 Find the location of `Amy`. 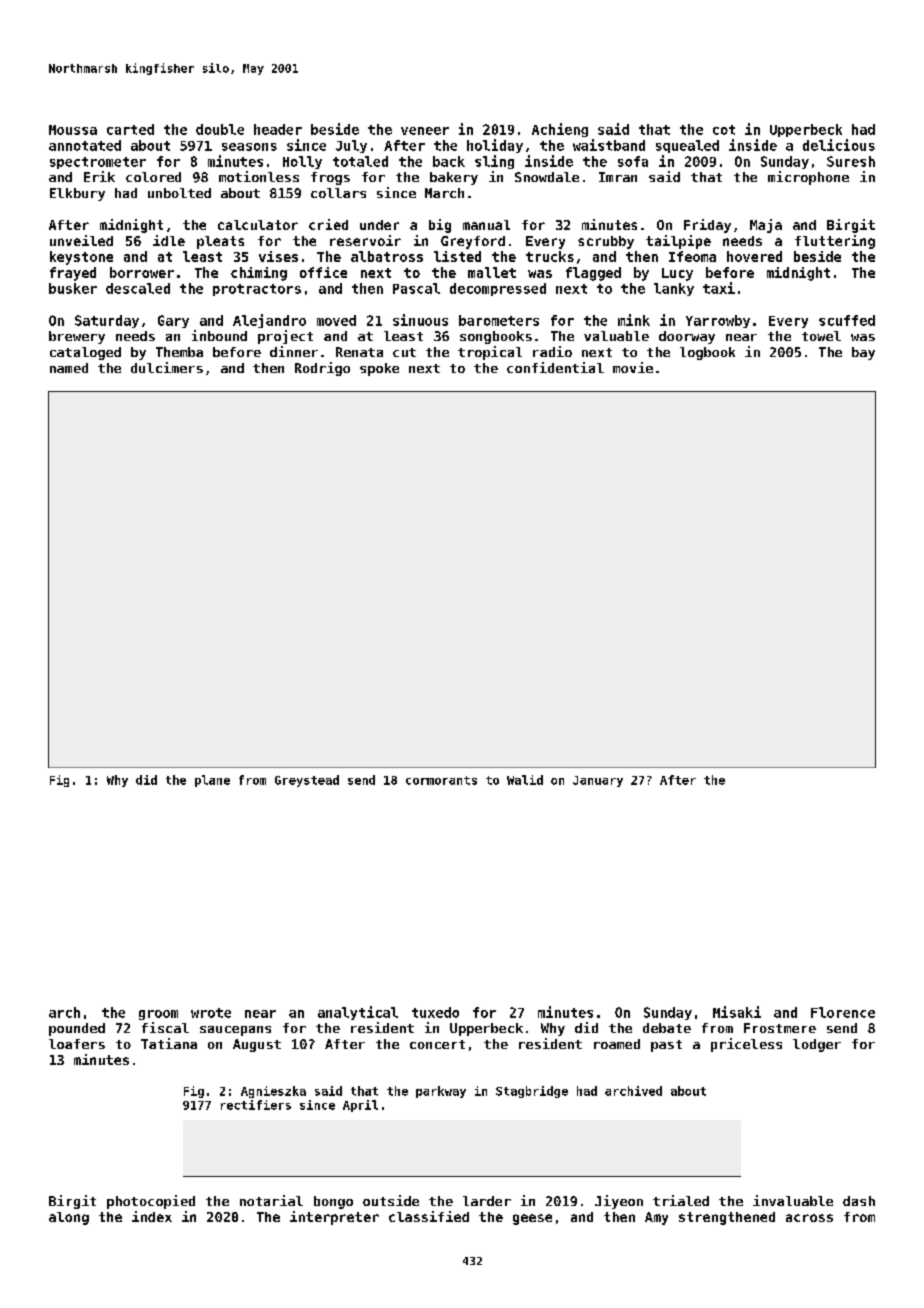

Amy is located at coordinates (656, 1218).
